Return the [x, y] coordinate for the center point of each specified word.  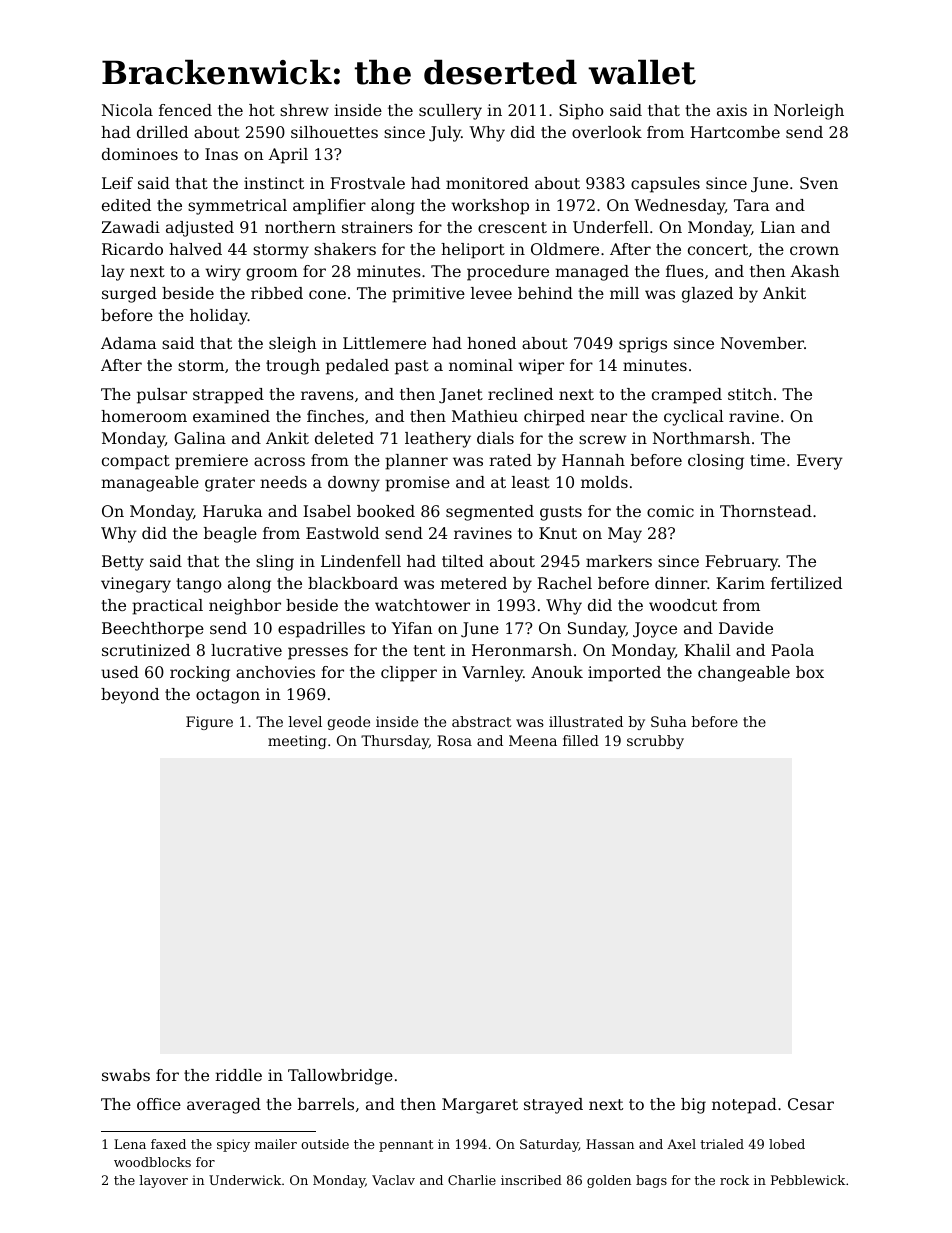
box [810, 672]
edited [126, 205]
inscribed [531, 1180]
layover [163, 1181]
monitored [487, 183]
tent [429, 650]
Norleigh [809, 112]
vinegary [136, 585]
